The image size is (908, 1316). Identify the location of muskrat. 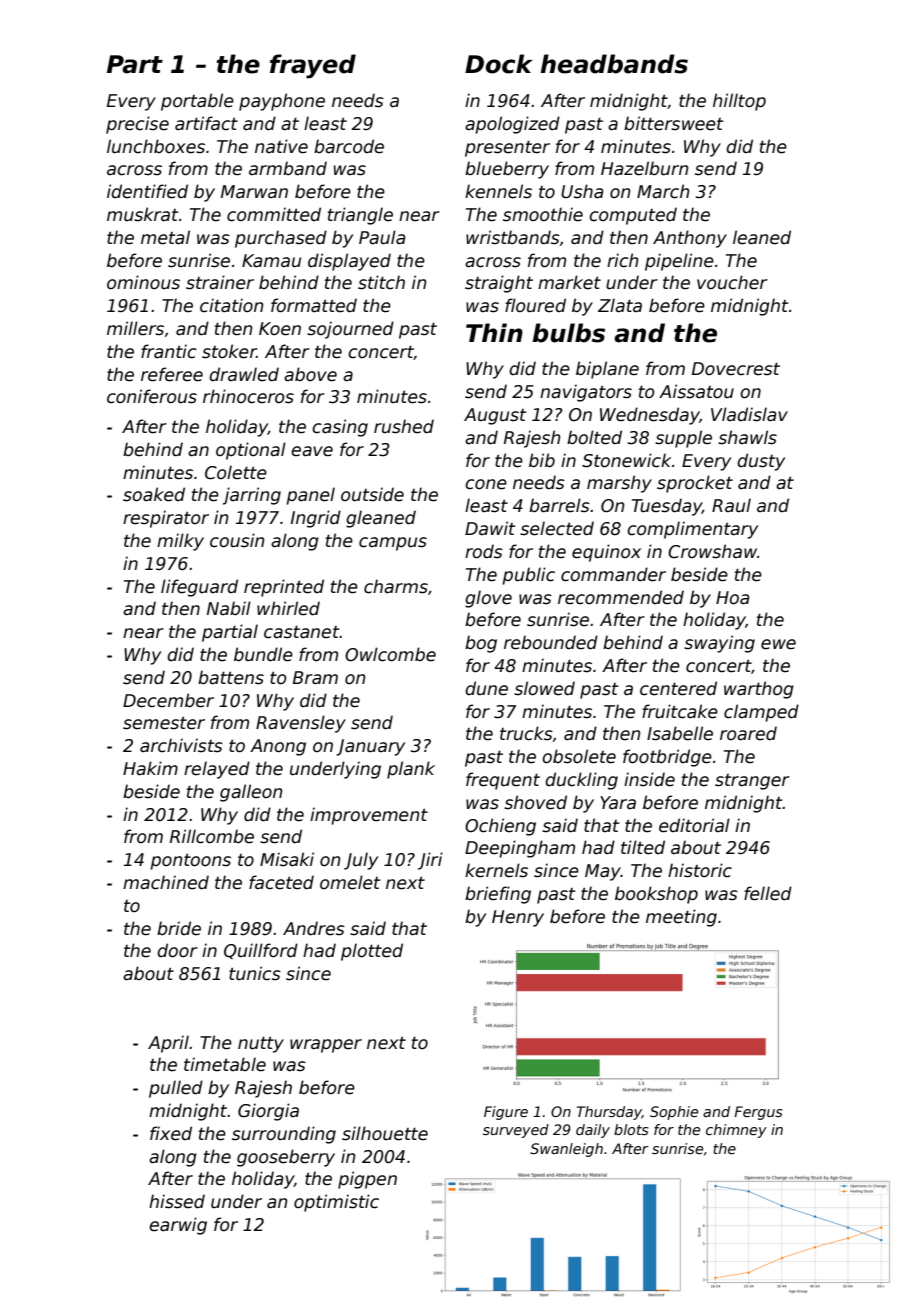
(142, 214).
